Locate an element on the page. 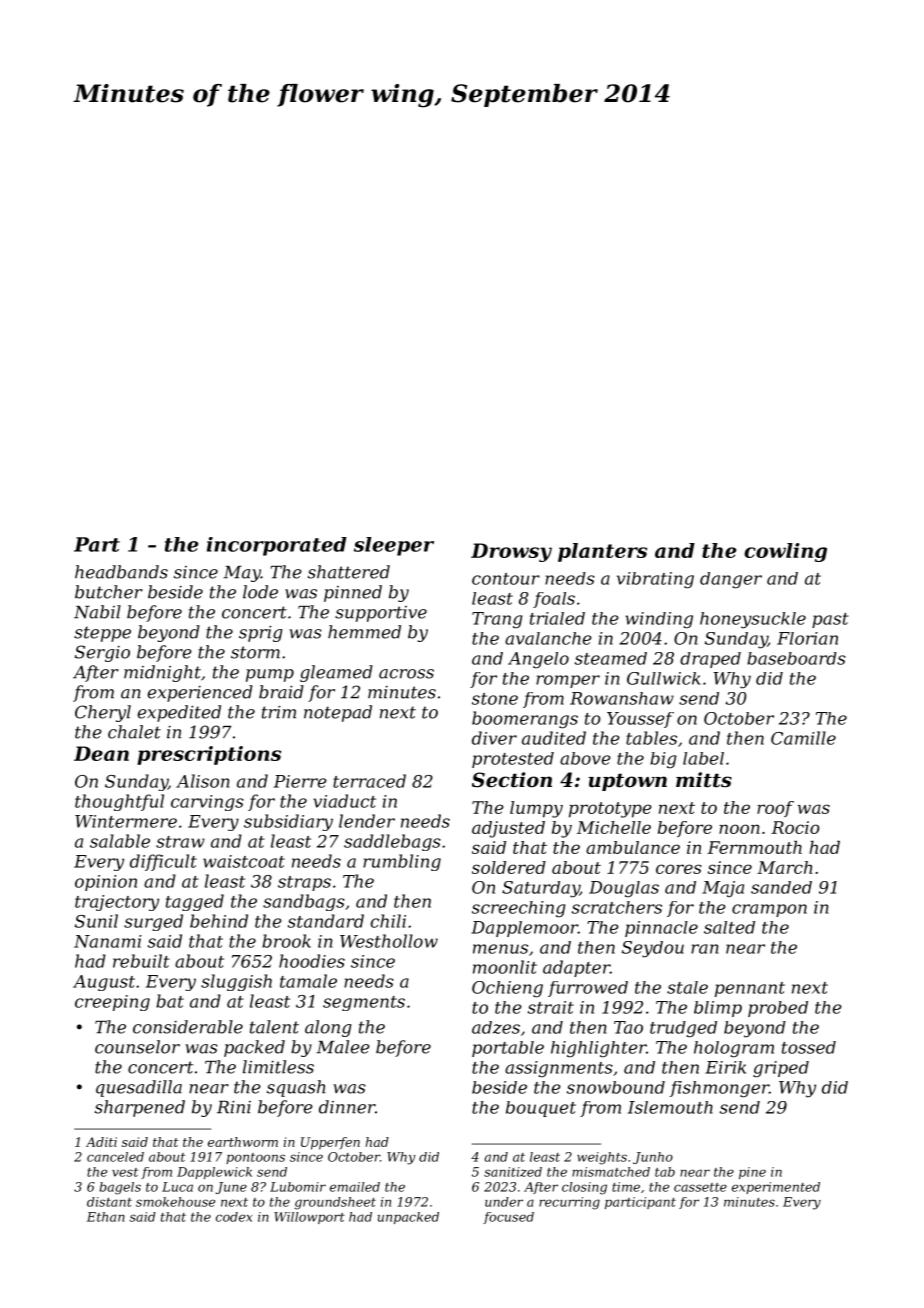  shattered is located at coordinates (349, 572).
